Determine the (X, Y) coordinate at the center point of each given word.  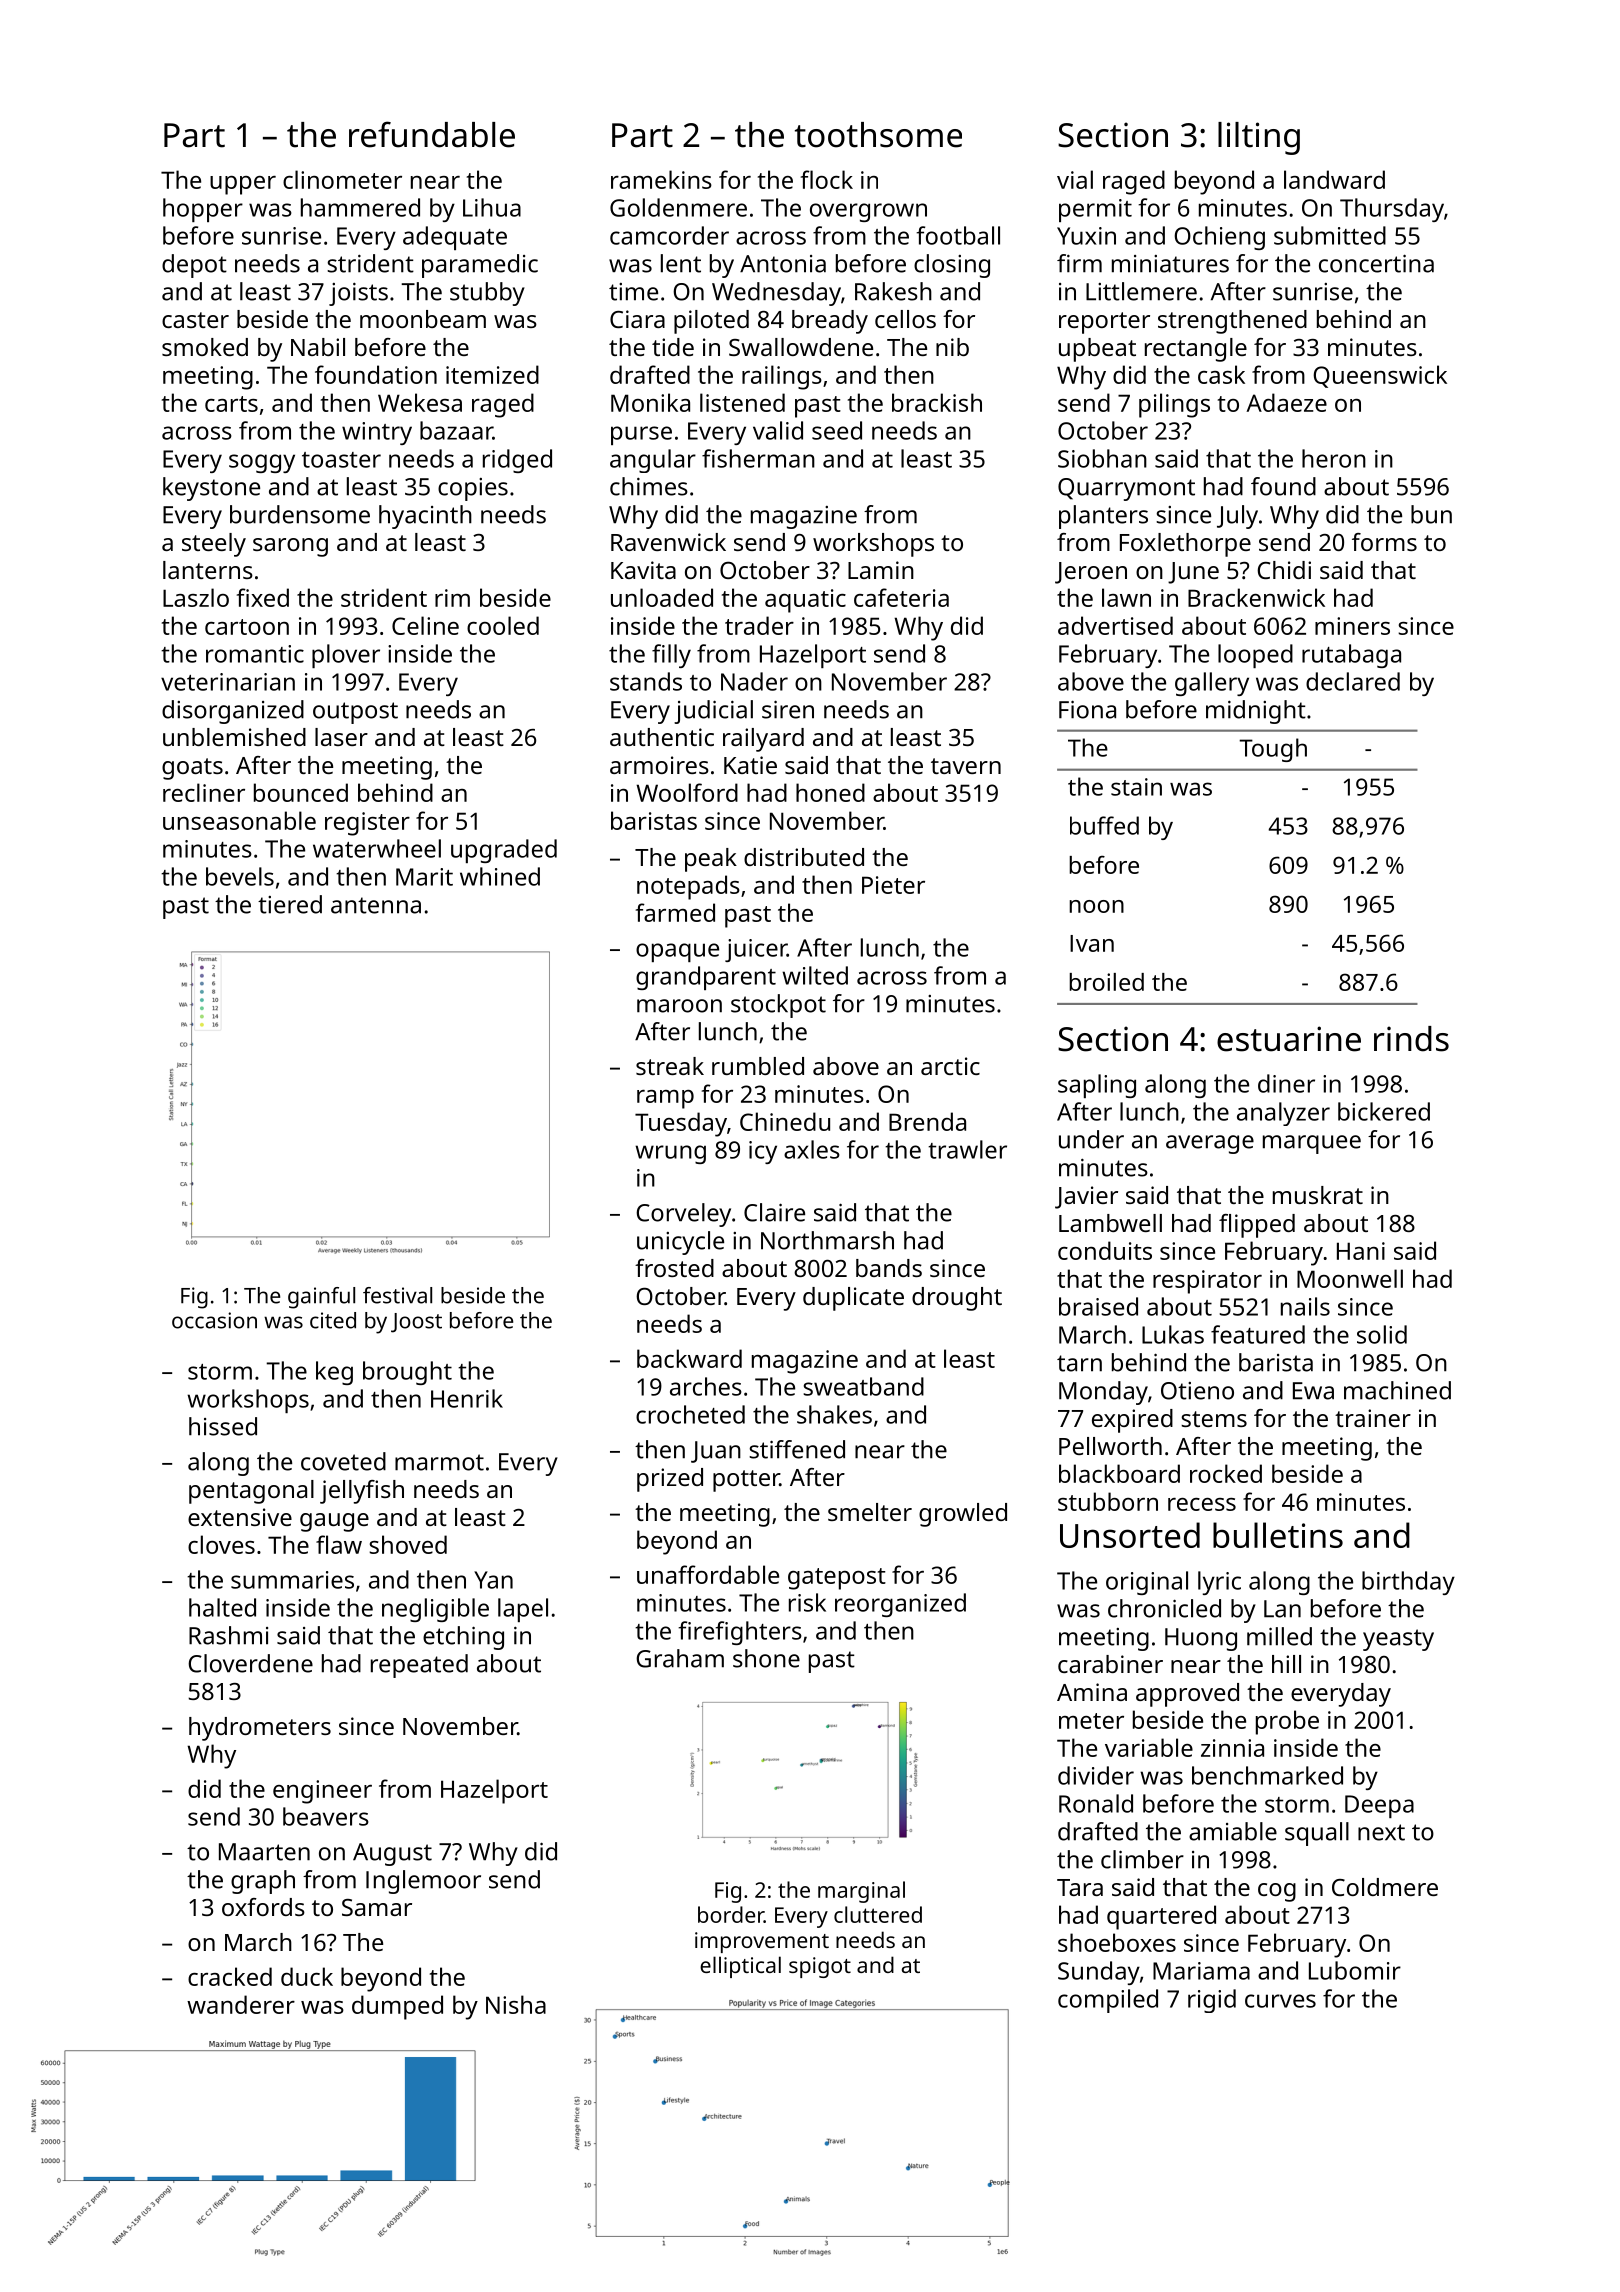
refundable (432, 134)
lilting (1259, 138)
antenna (376, 905)
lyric (1219, 1583)
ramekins (661, 179)
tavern (966, 766)
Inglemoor (423, 1882)
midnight (1256, 712)
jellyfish (362, 1492)
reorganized (900, 1605)
